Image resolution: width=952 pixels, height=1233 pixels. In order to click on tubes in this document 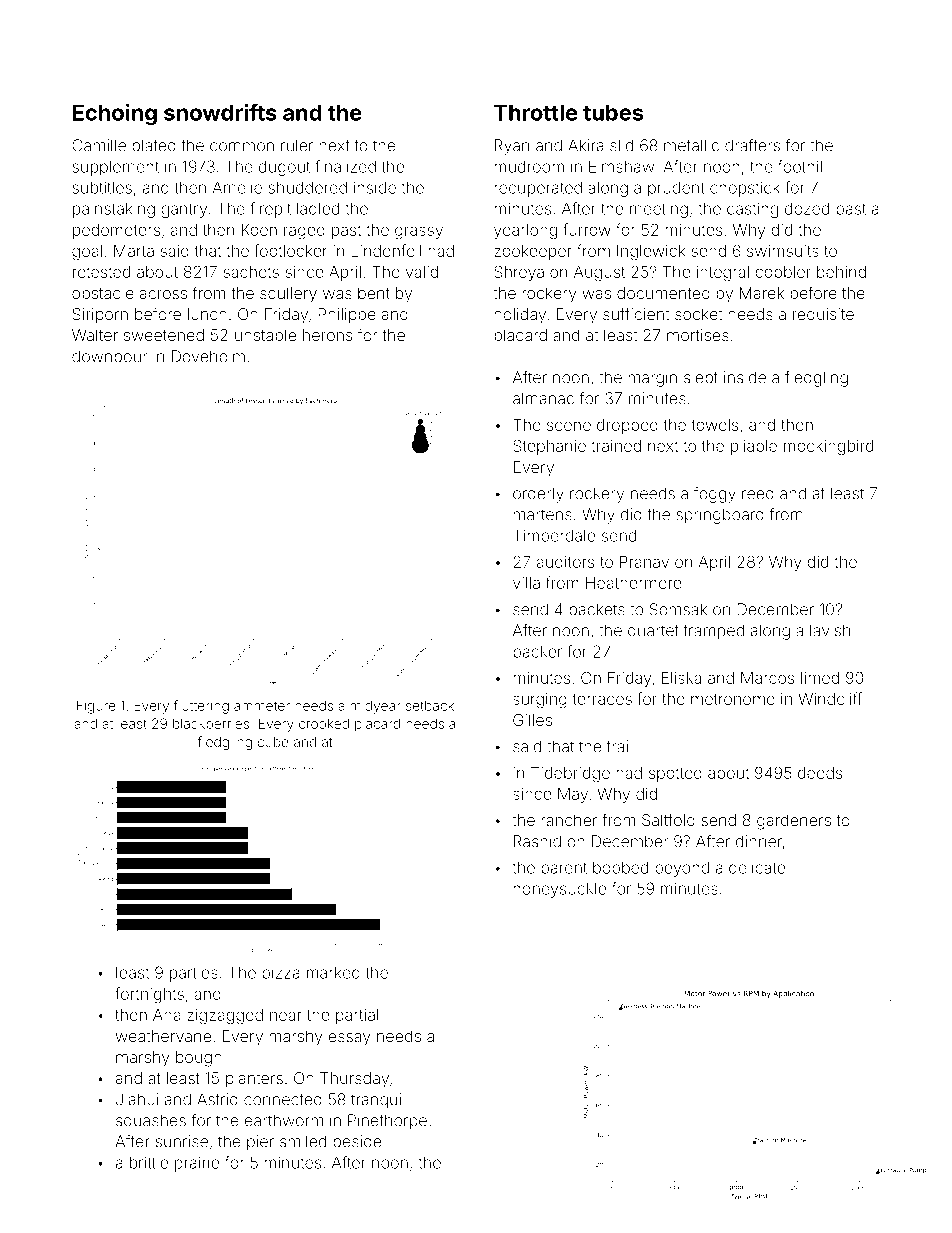, I will do `click(613, 112)`.
